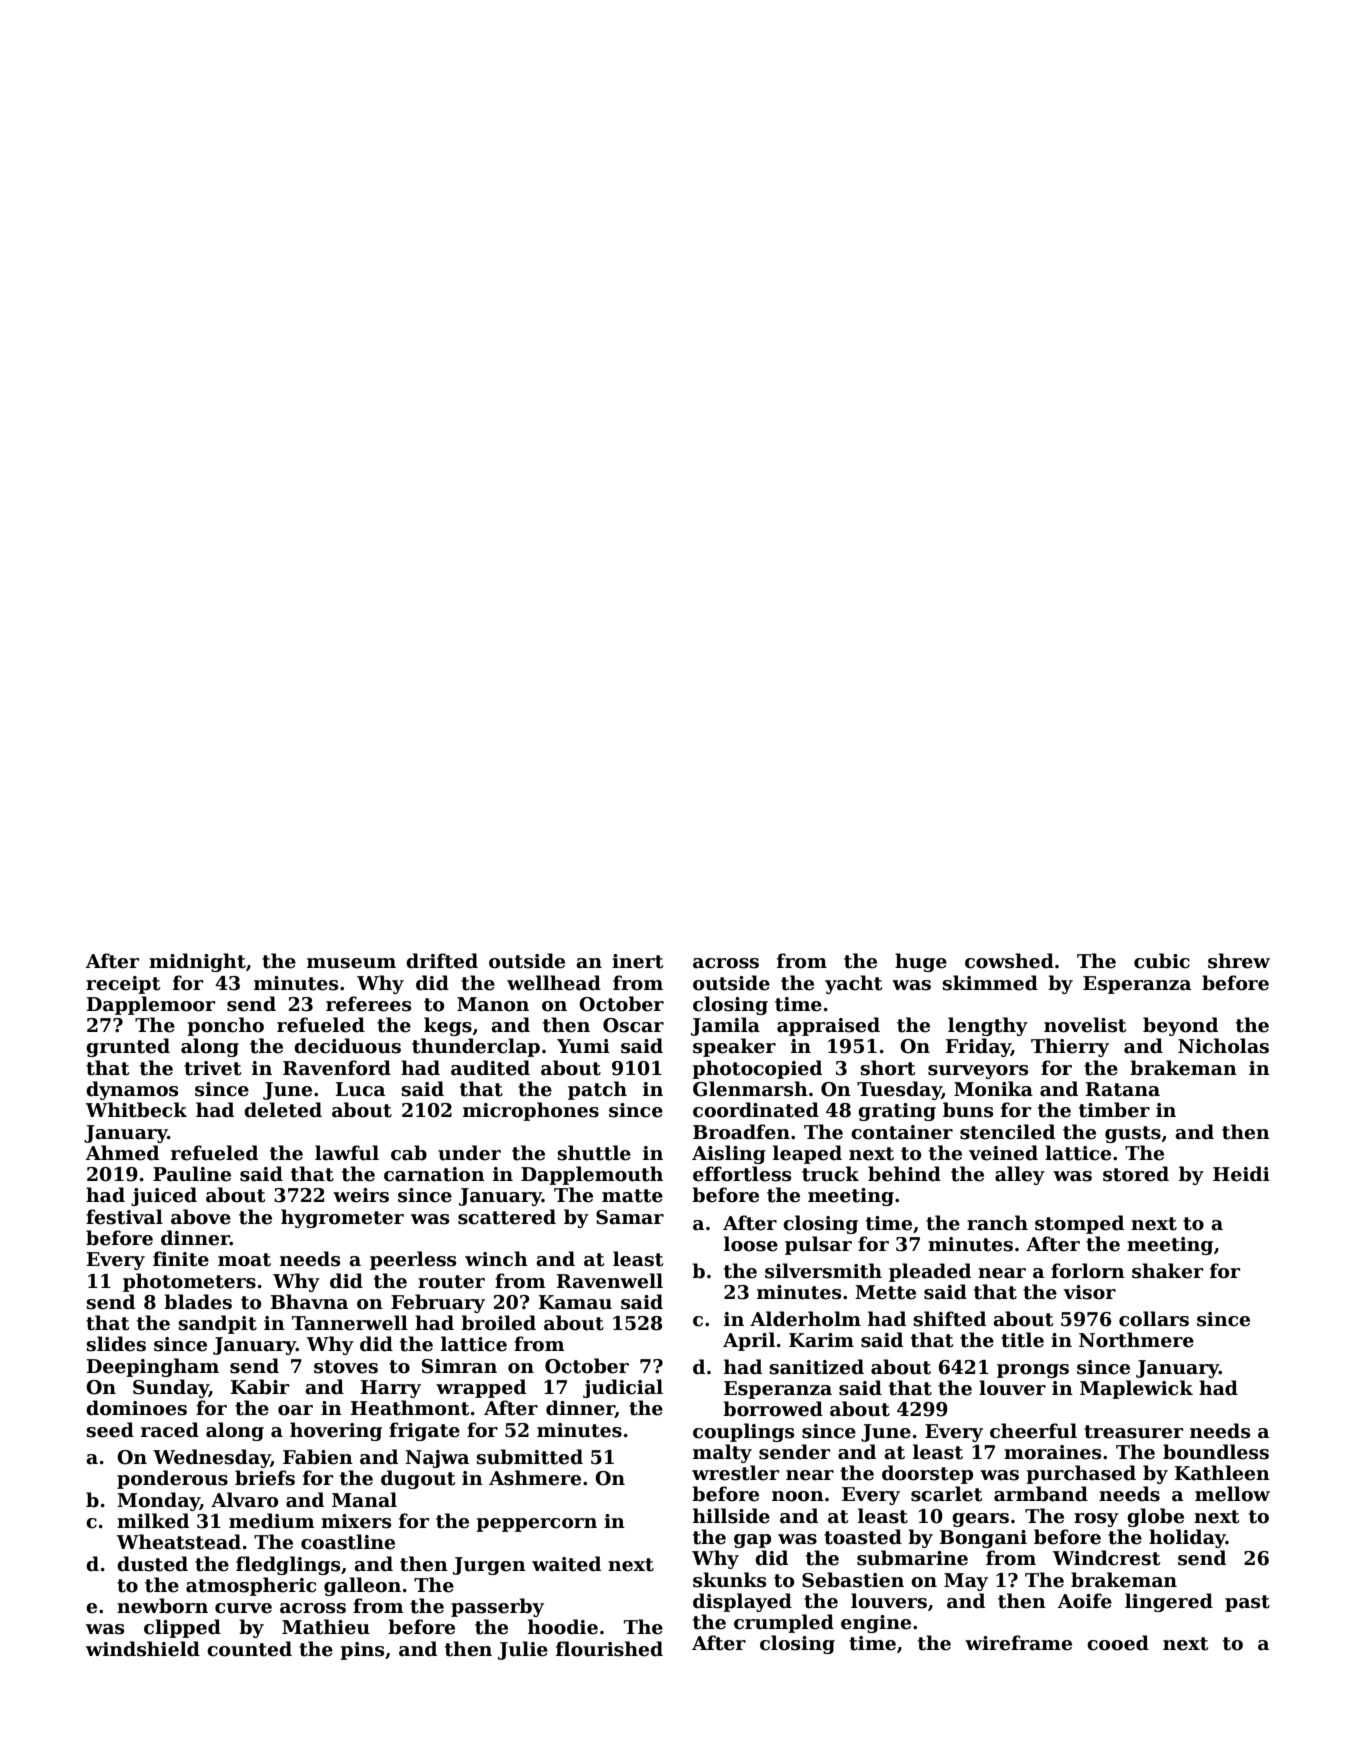  What do you see at coordinates (507, 1217) in the page?
I see `scattered` at bounding box center [507, 1217].
